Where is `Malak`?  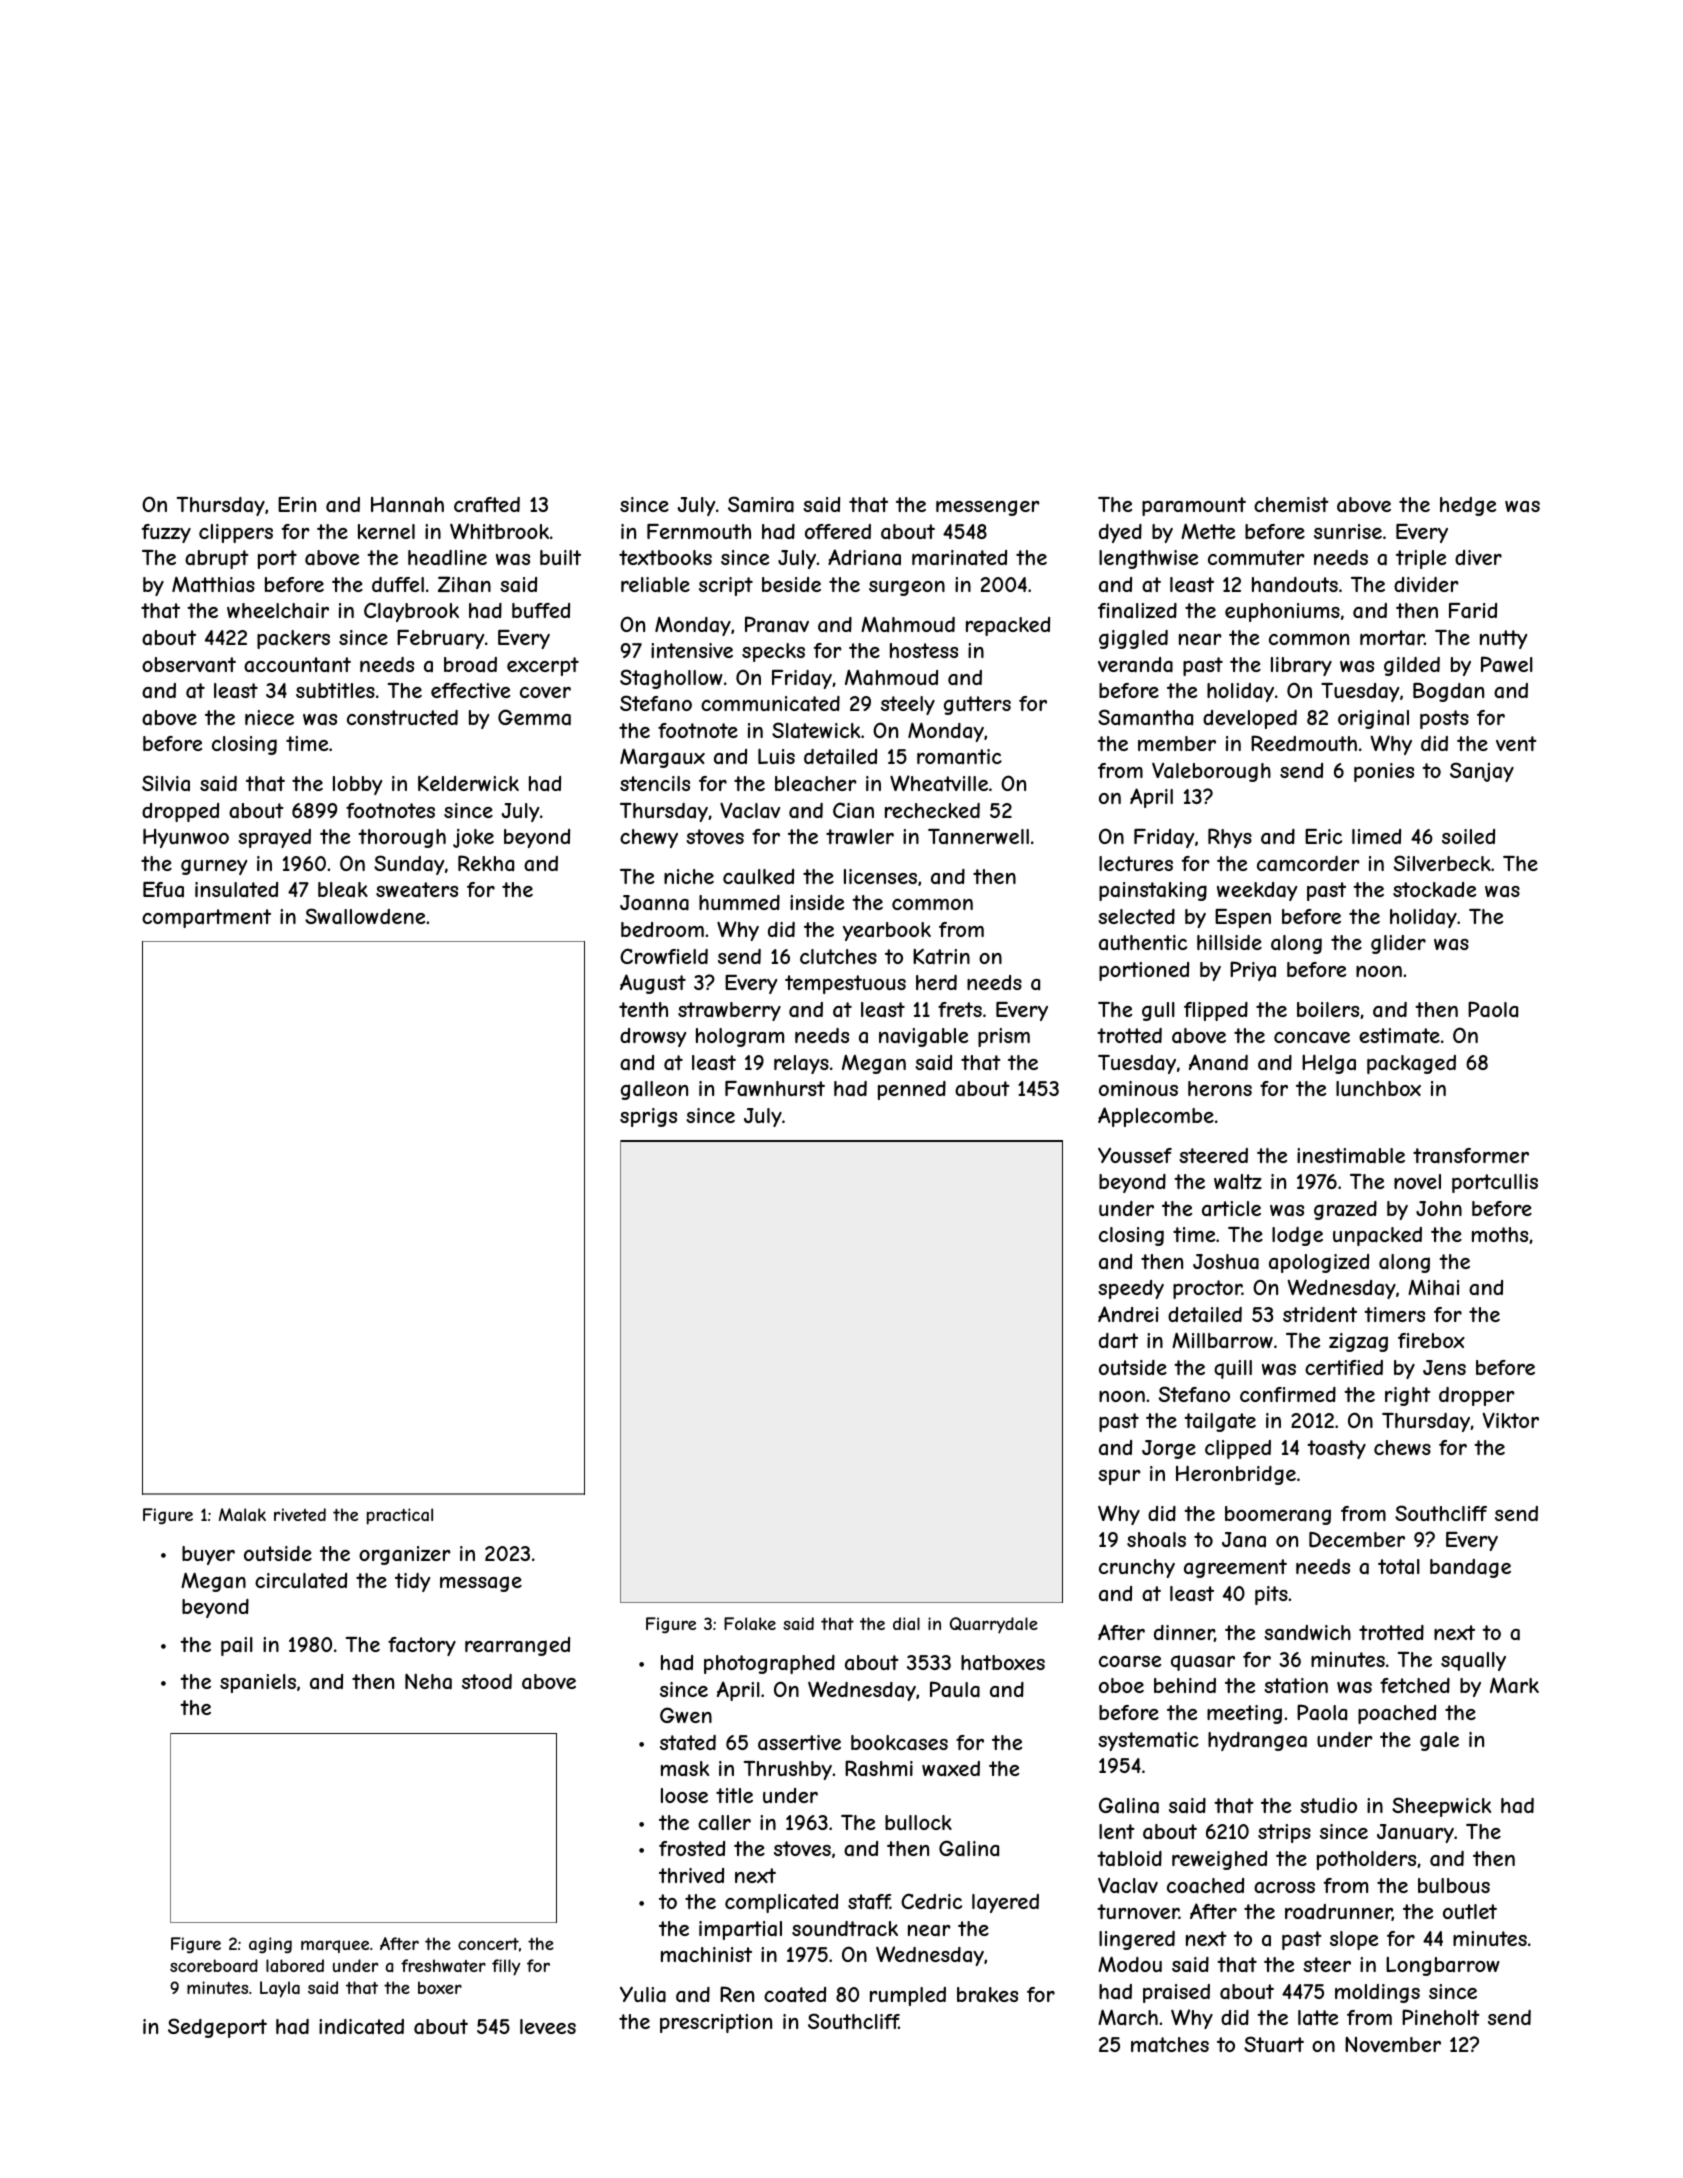
Malak is located at coordinates (242, 1514).
